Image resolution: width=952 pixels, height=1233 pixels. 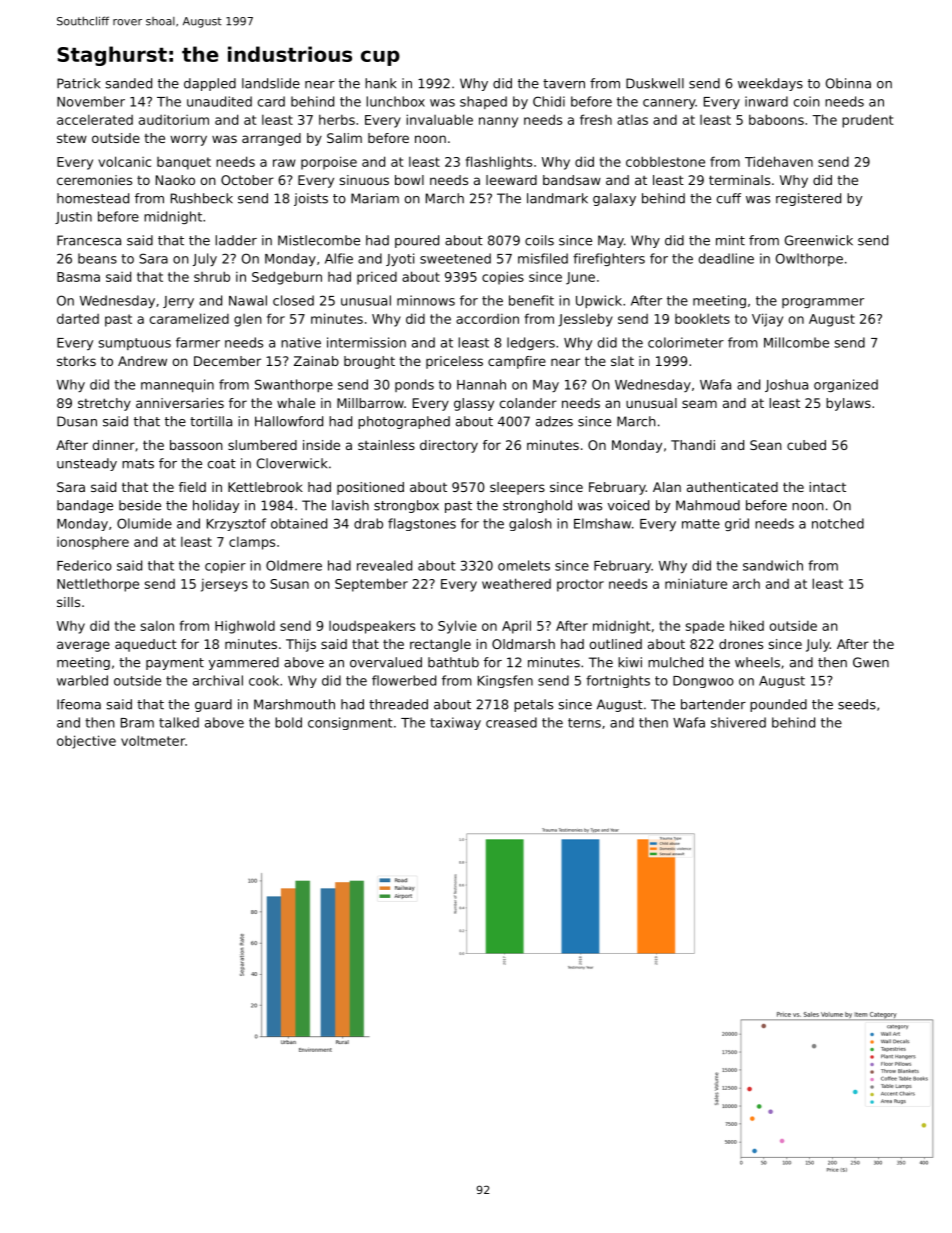 What do you see at coordinates (78, 319) in the screenshot?
I see `darted` at bounding box center [78, 319].
